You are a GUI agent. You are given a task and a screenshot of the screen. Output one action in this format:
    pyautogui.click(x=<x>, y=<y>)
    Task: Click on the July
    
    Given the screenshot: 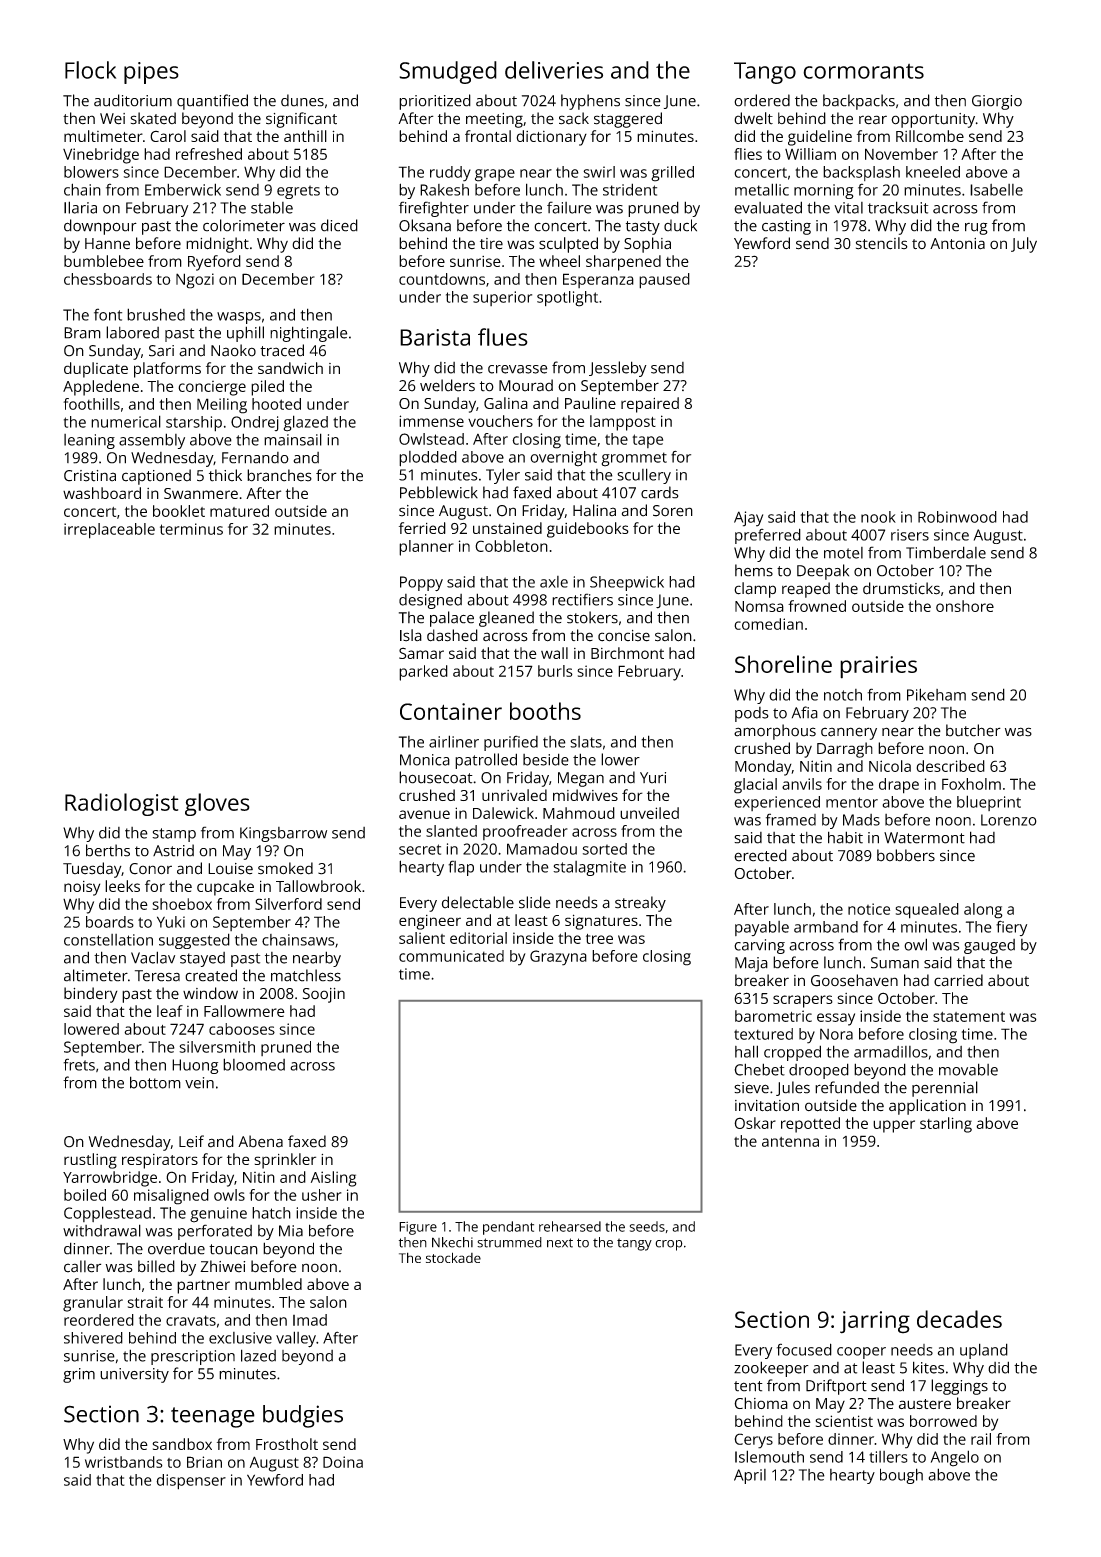 What is the action you would take?
    pyautogui.click(x=1024, y=245)
